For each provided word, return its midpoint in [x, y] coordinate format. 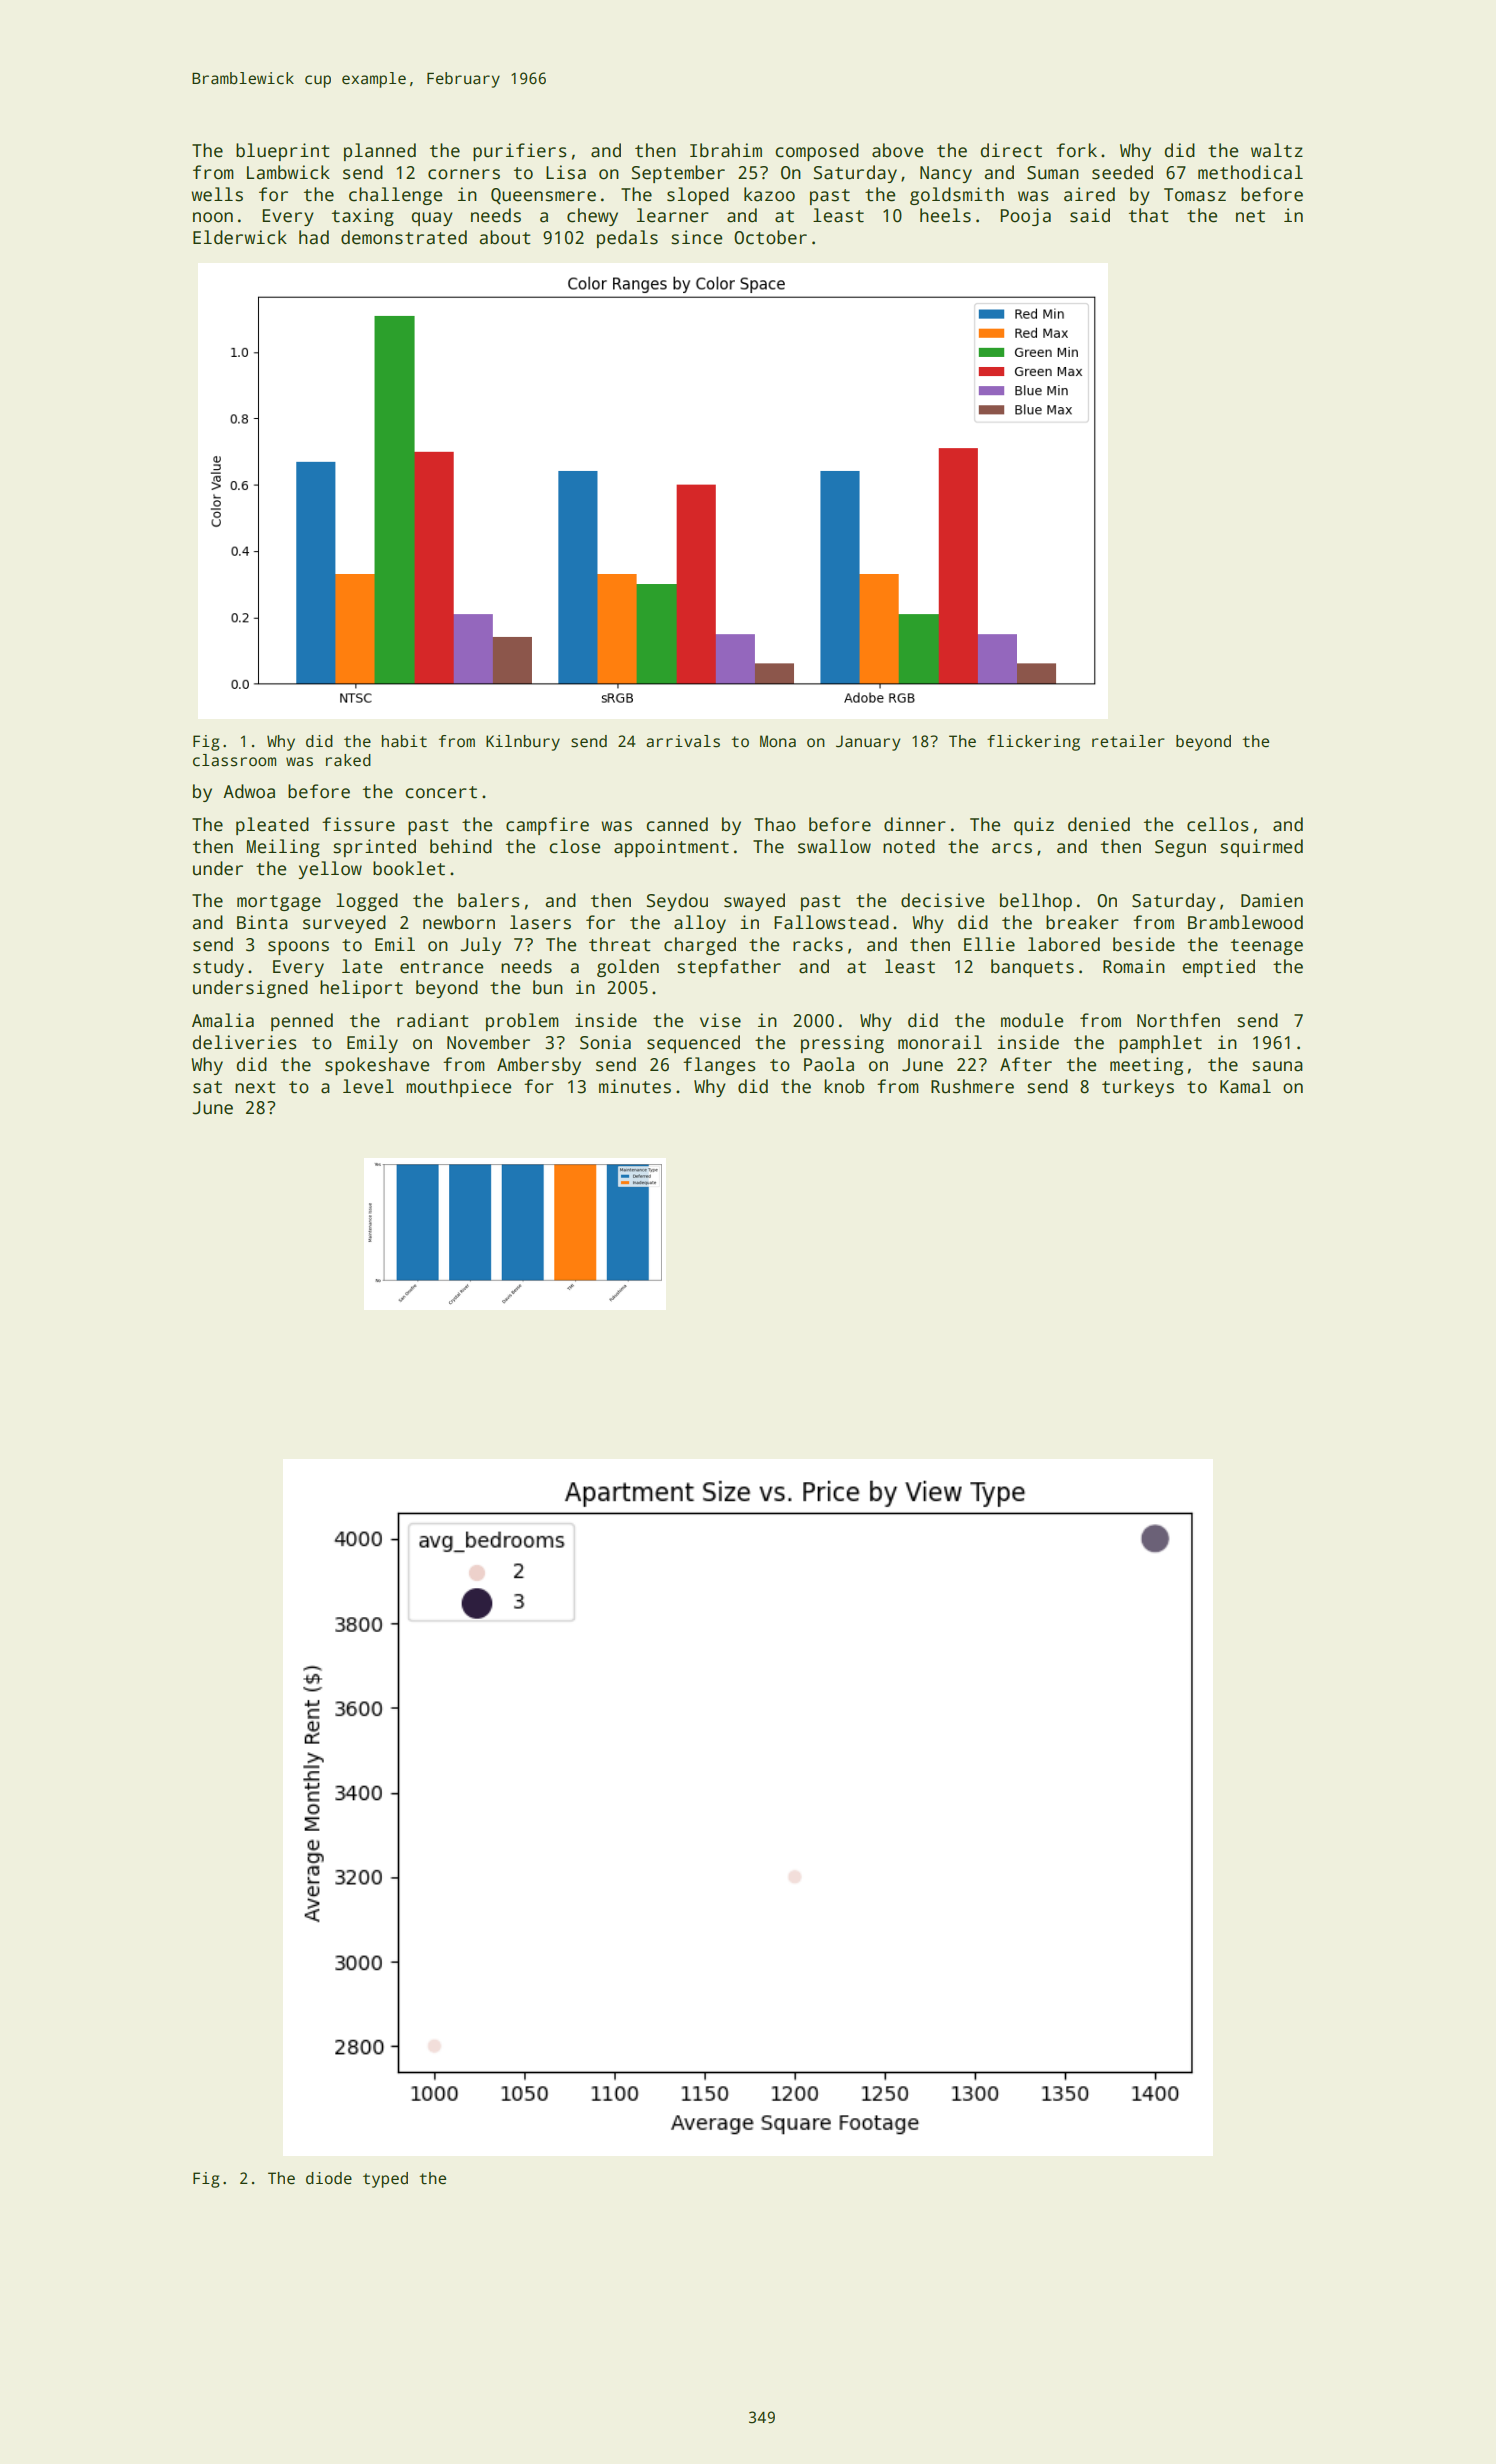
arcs [1012, 848]
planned [380, 152]
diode [329, 2178]
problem [522, 1022]
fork [1076, 150]
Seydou [677, 902]
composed [817, 152]
